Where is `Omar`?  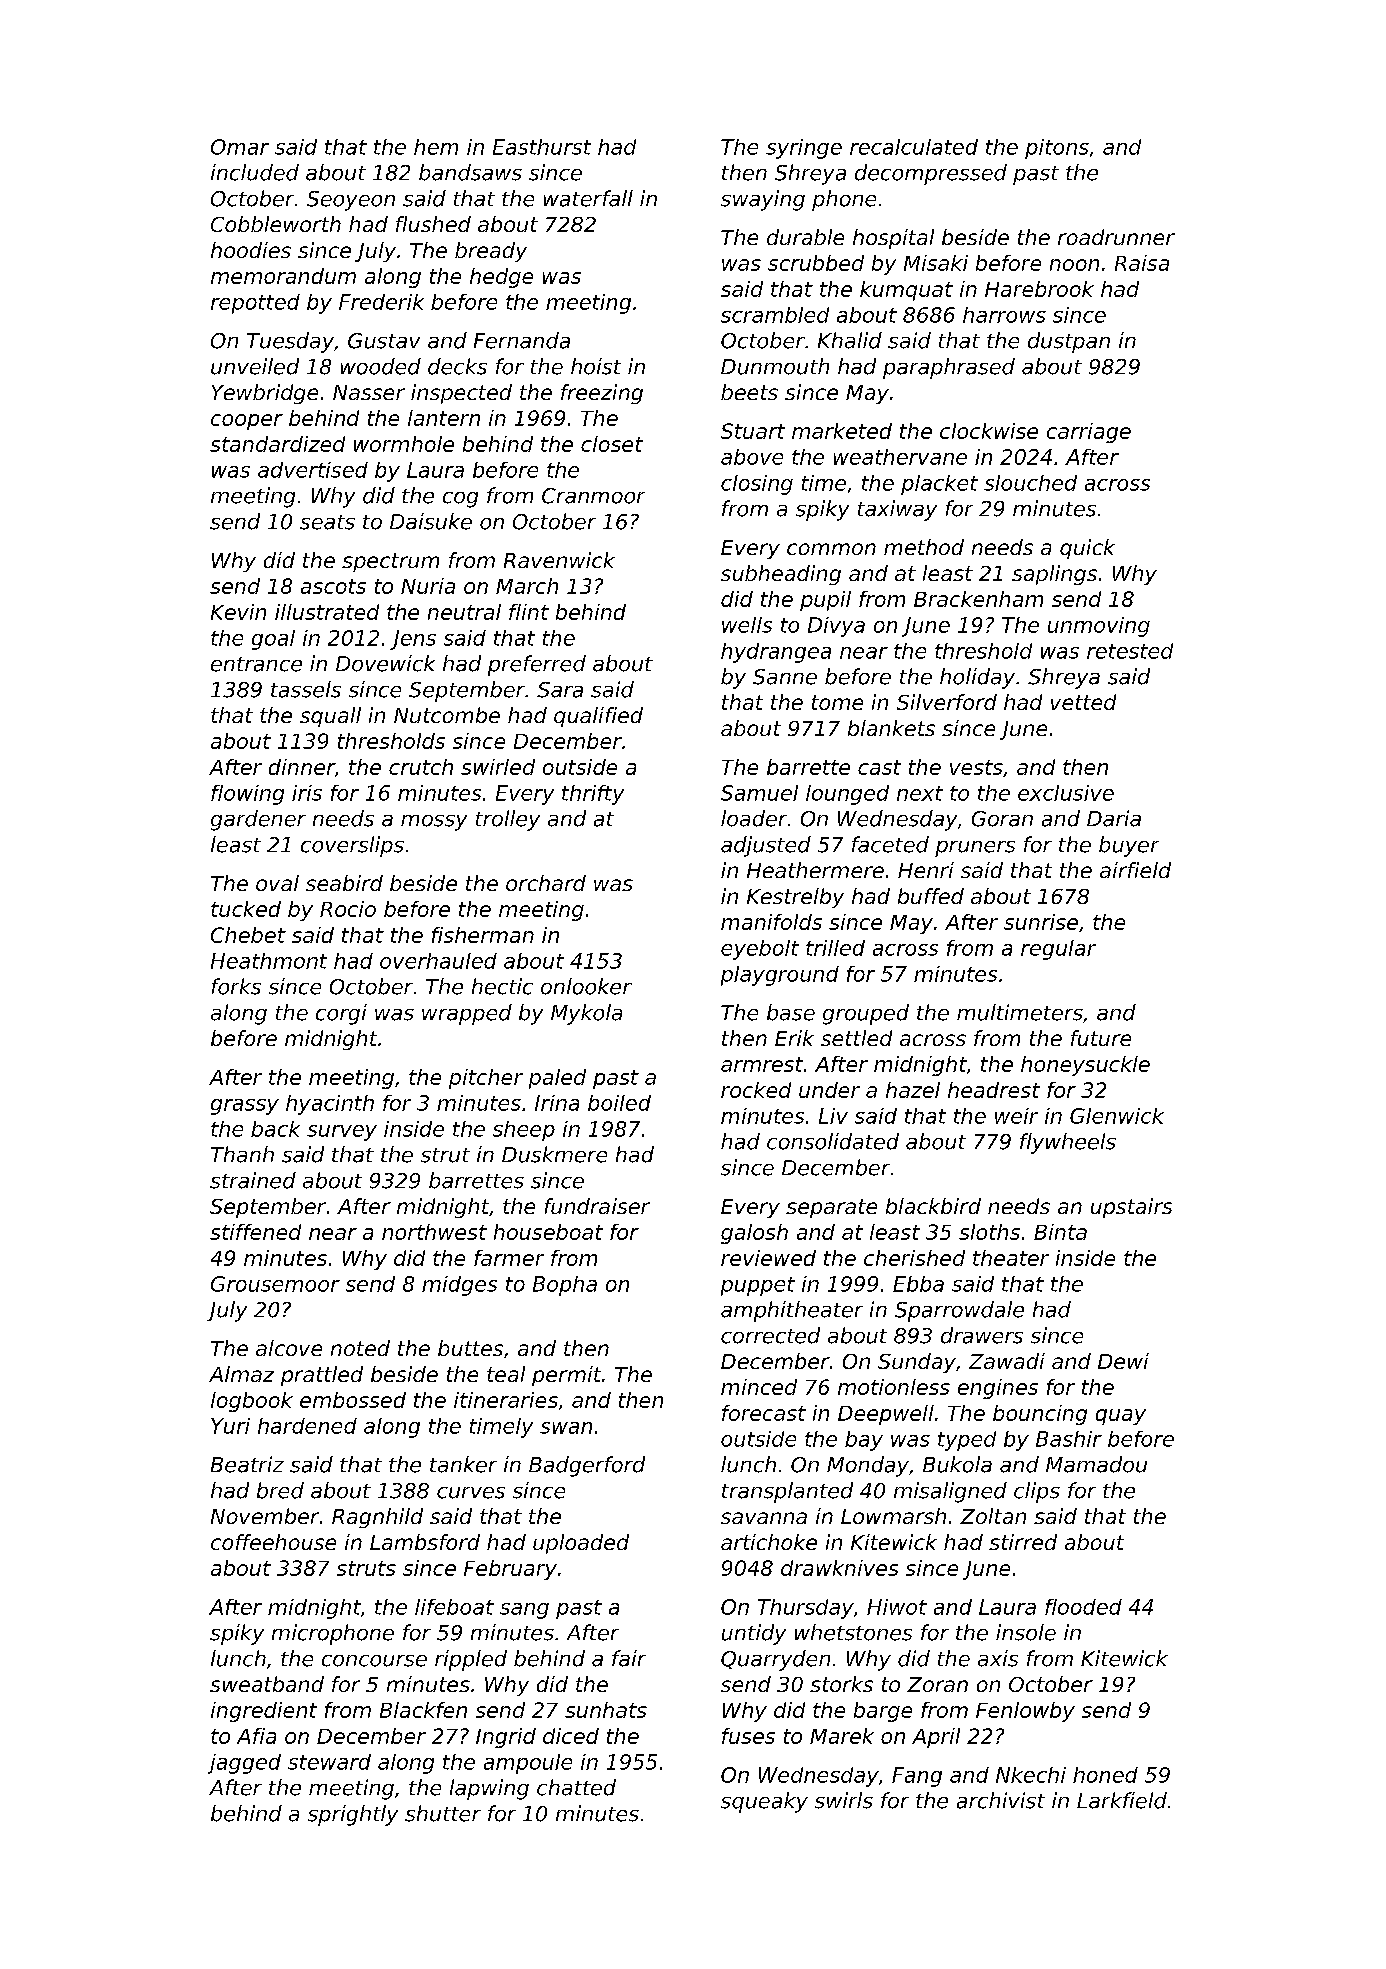
Omar is located at coordinates (240, 147).
